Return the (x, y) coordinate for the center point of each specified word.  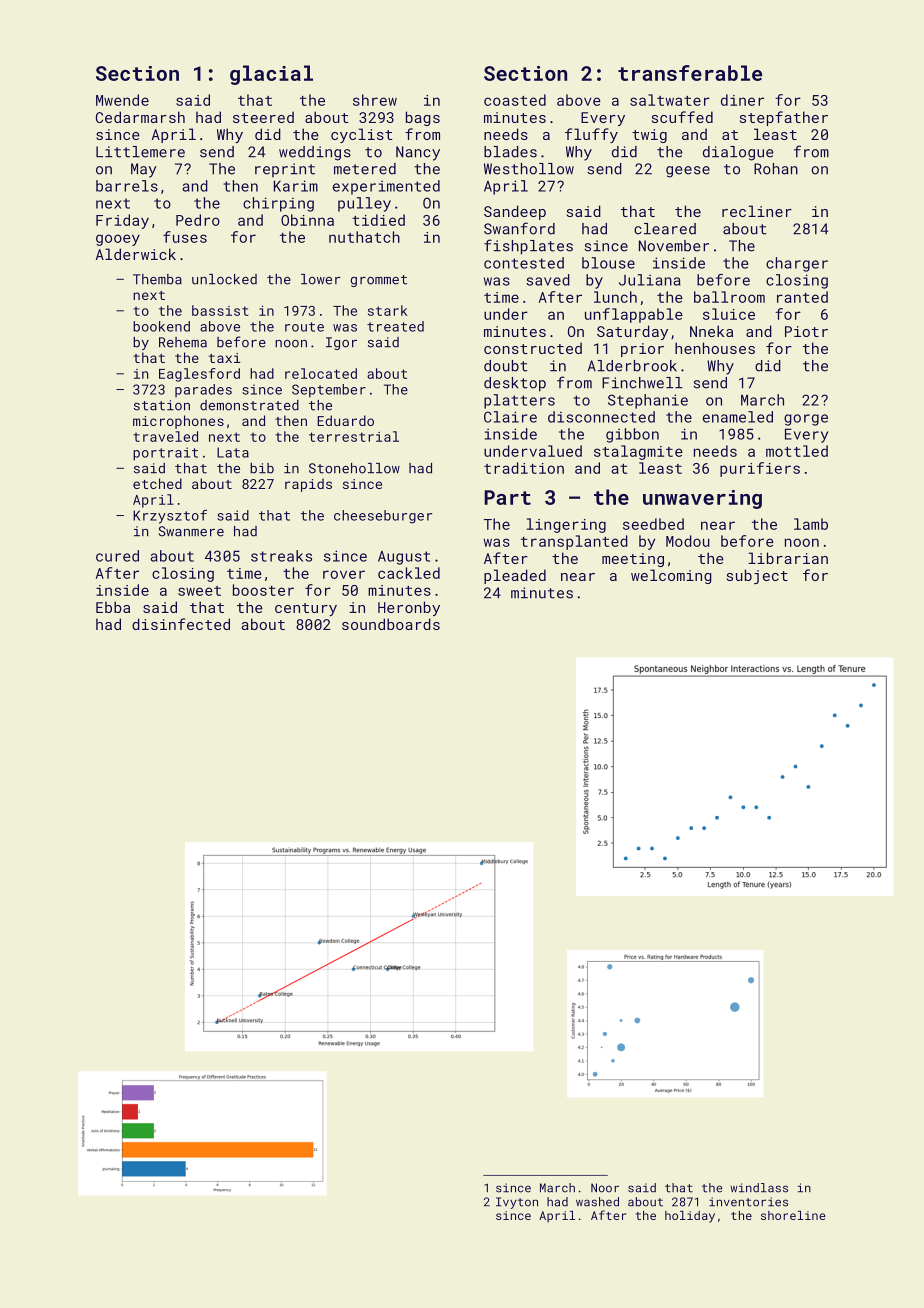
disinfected (181, 624)
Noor (605, 1188)
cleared (665, 229)
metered (365, 169)
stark (388, 310)
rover (344, 574)
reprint (285, 170)
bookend (161, 326)
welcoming (671, 576)
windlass (759, 1188)
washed (597, 1202)
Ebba (113, 607)
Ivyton (517, 1203)
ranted (802, 297)
